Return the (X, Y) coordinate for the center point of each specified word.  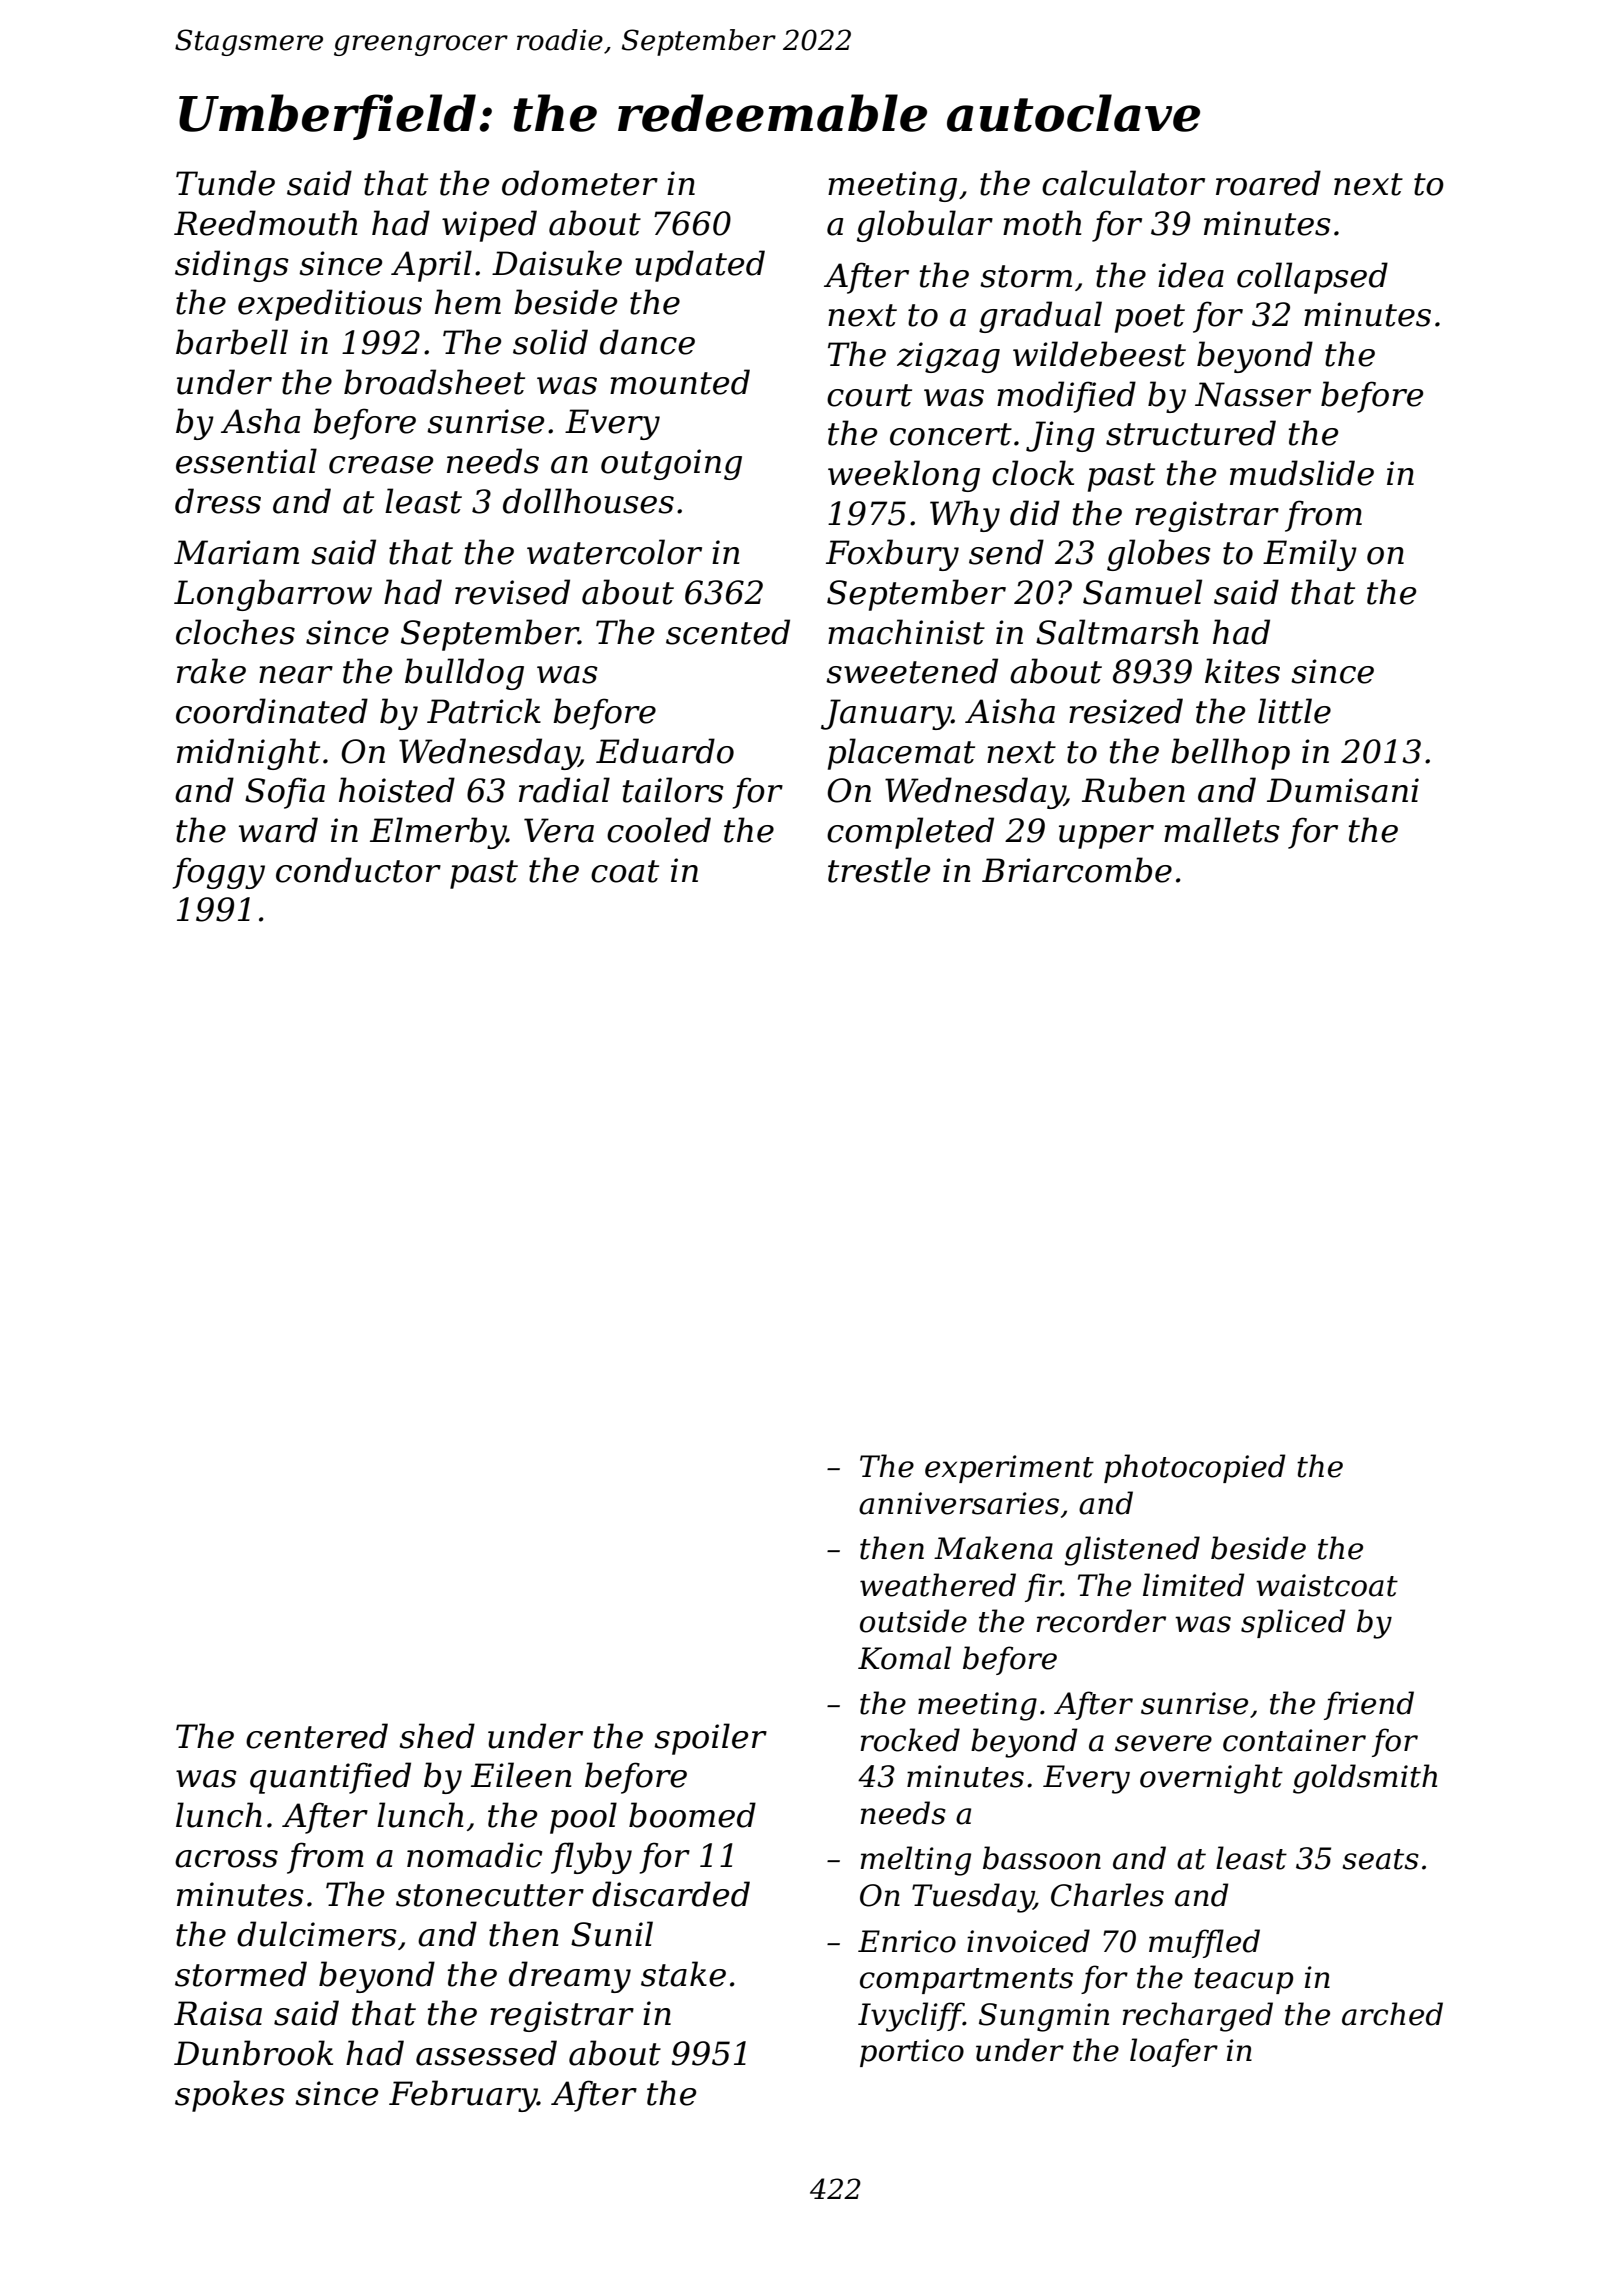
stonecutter (490, 1895)
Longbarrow (273, 595)
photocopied (1195, 1468)
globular (925, 226)
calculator (1123, 183)
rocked (910, 1740)
